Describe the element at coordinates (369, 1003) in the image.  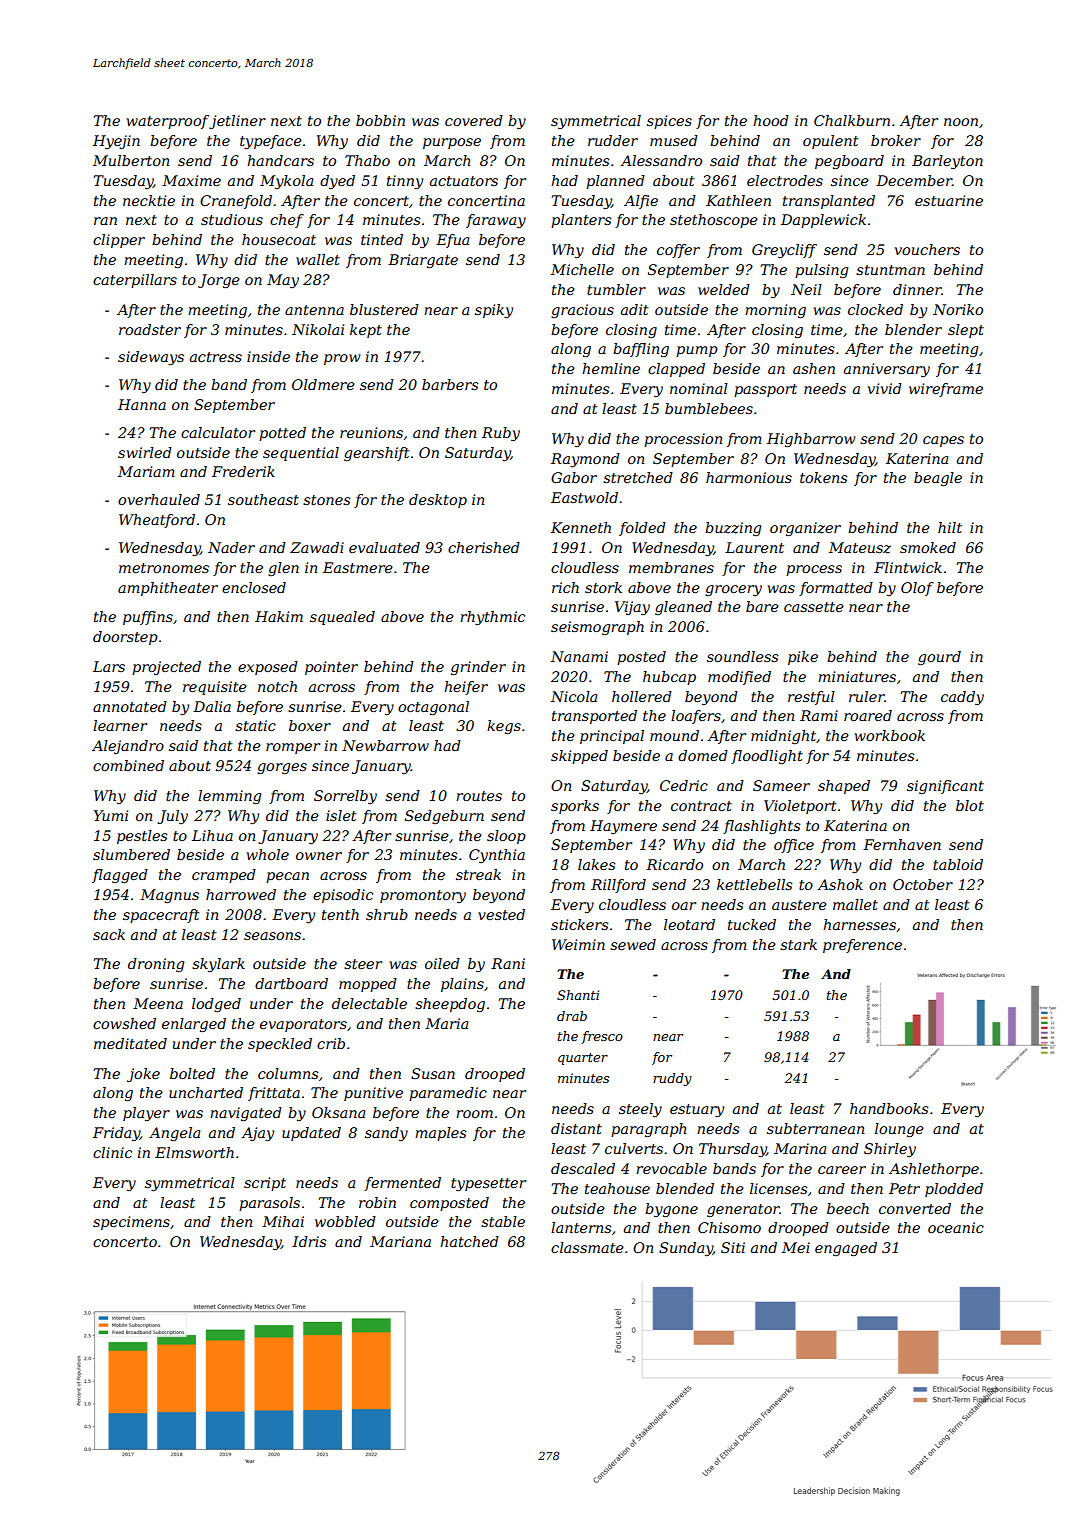
I see `delectable` at that location.
